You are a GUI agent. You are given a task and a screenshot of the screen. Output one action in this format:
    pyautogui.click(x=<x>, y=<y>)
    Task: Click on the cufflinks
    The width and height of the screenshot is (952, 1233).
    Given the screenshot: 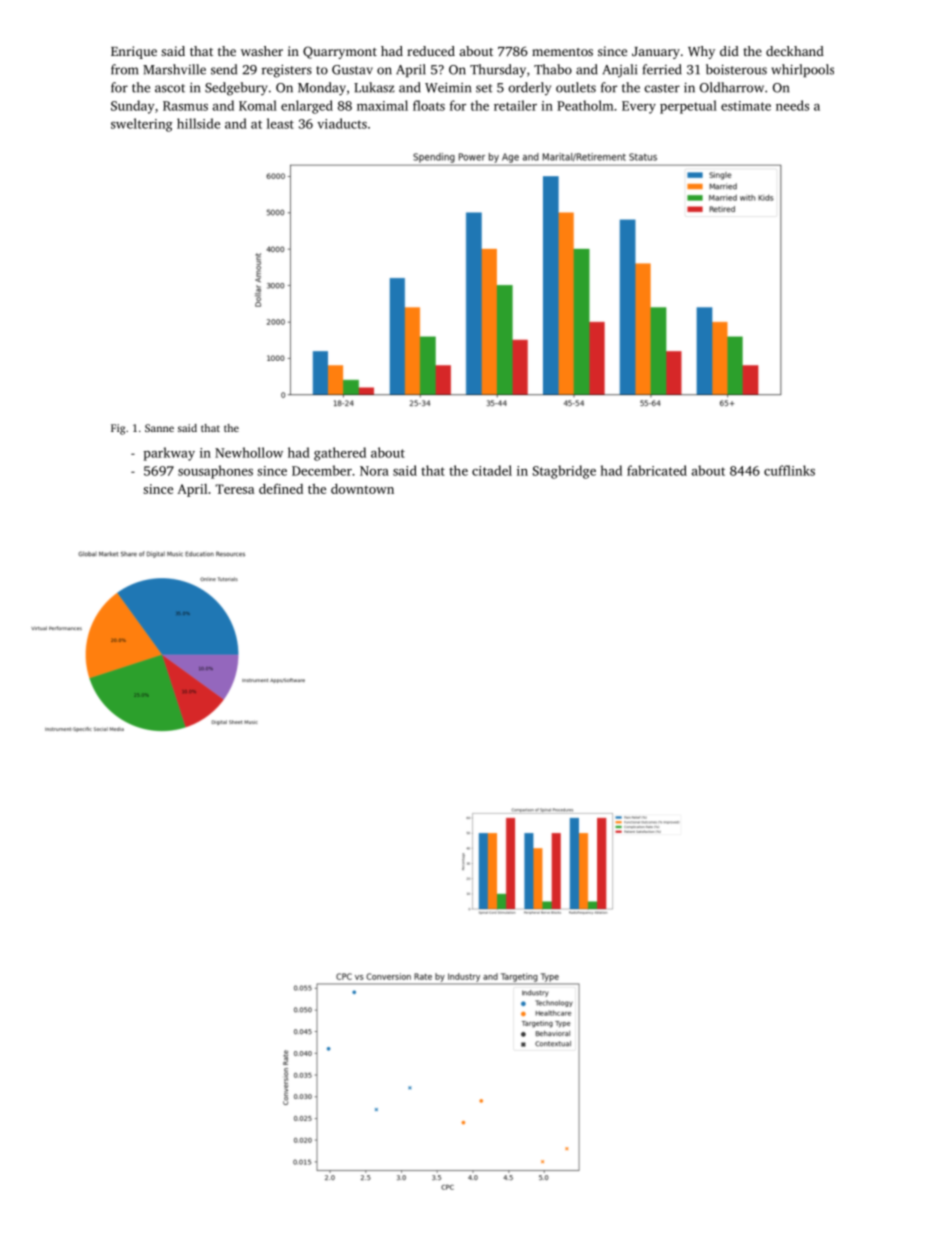 What is the action you would take?
    pyautogui.click(x=789, y=470)
